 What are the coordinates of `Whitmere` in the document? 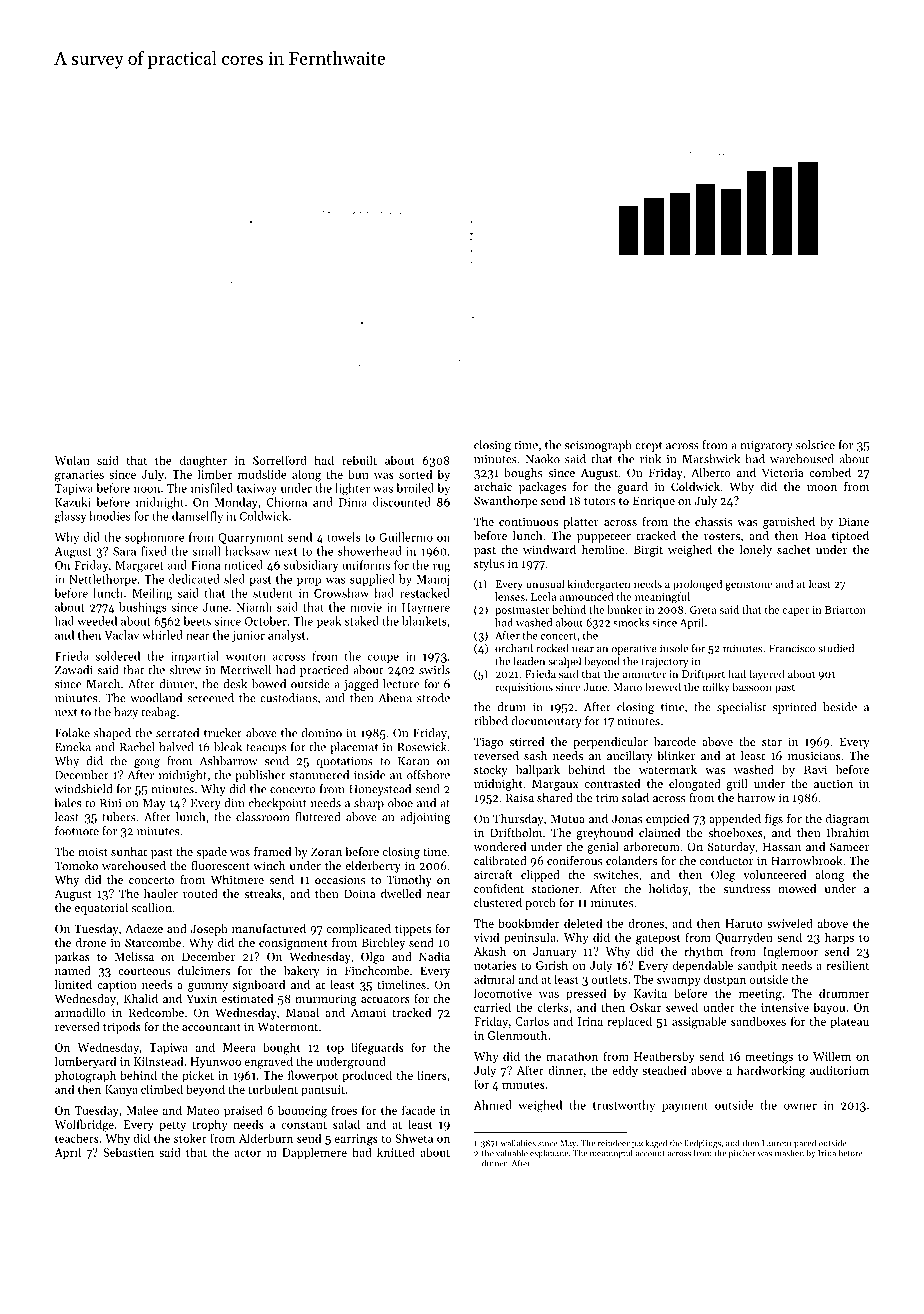 It's located at (237, 879).
